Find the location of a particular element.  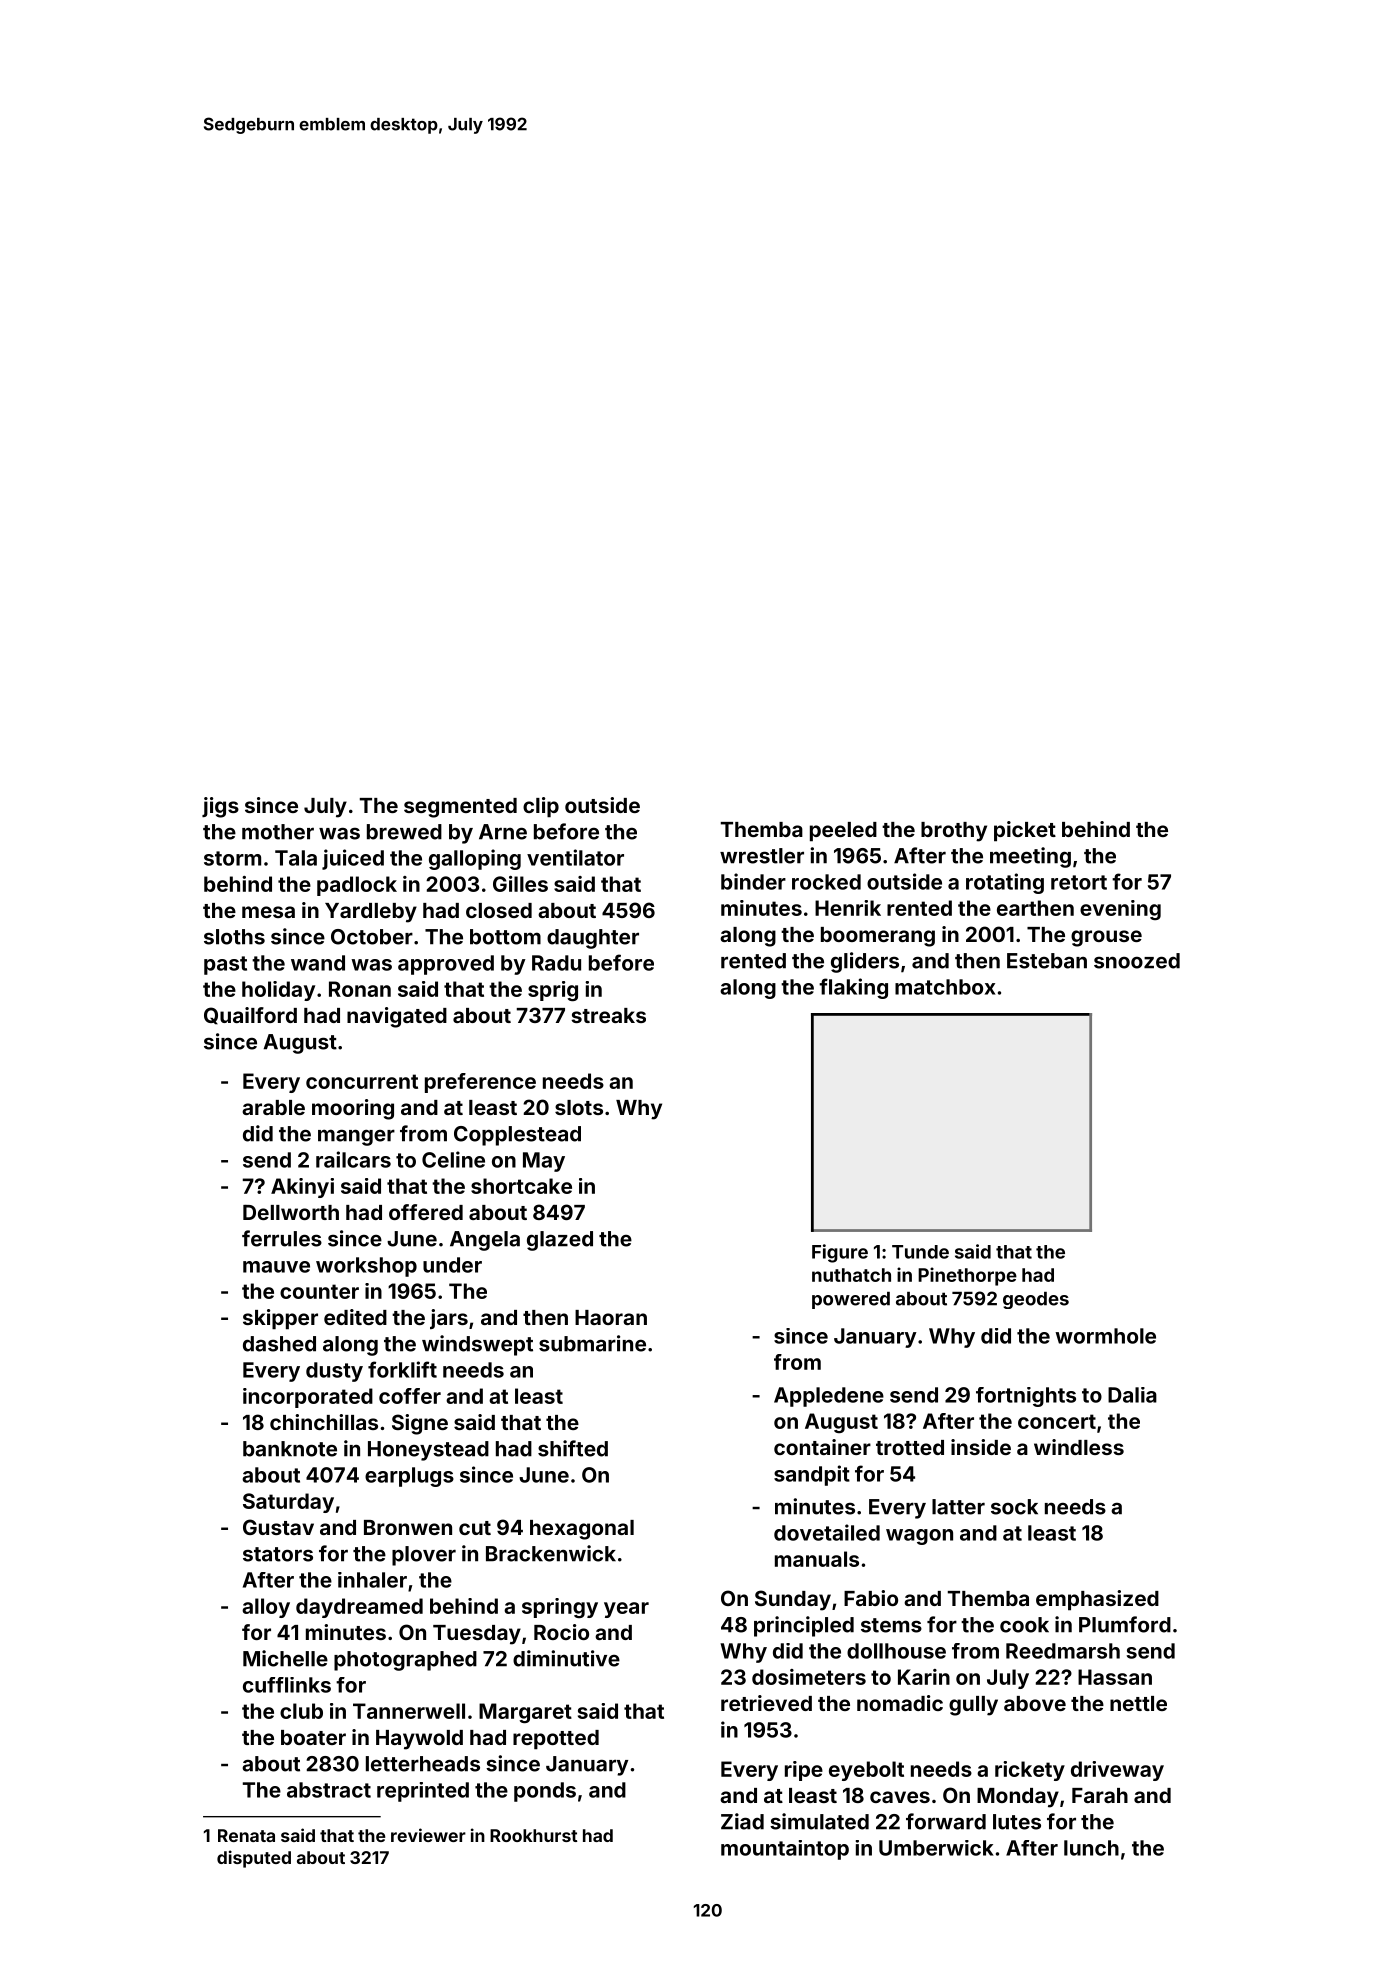

preference is located at coordinates (480, 1083).
